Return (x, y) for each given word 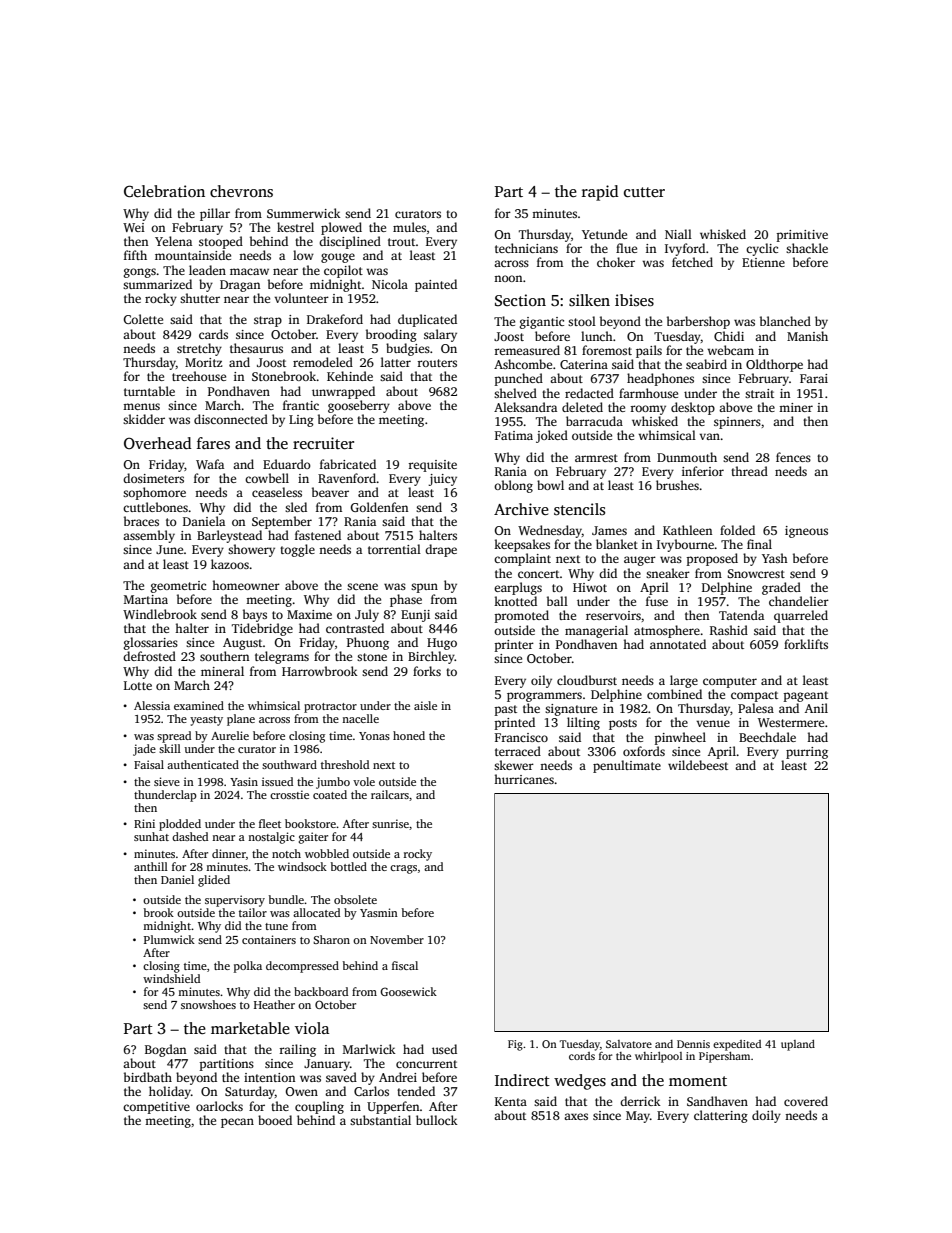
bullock (437, 1120)
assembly (149, 536)
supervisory (235, 901)
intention (269, 1077)
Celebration (164, 191)
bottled (349, 866)
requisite (433, 466)
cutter (644, 192)
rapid (600, 193)
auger (640, 561)
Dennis (693, 1044)
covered (806, 1101)
